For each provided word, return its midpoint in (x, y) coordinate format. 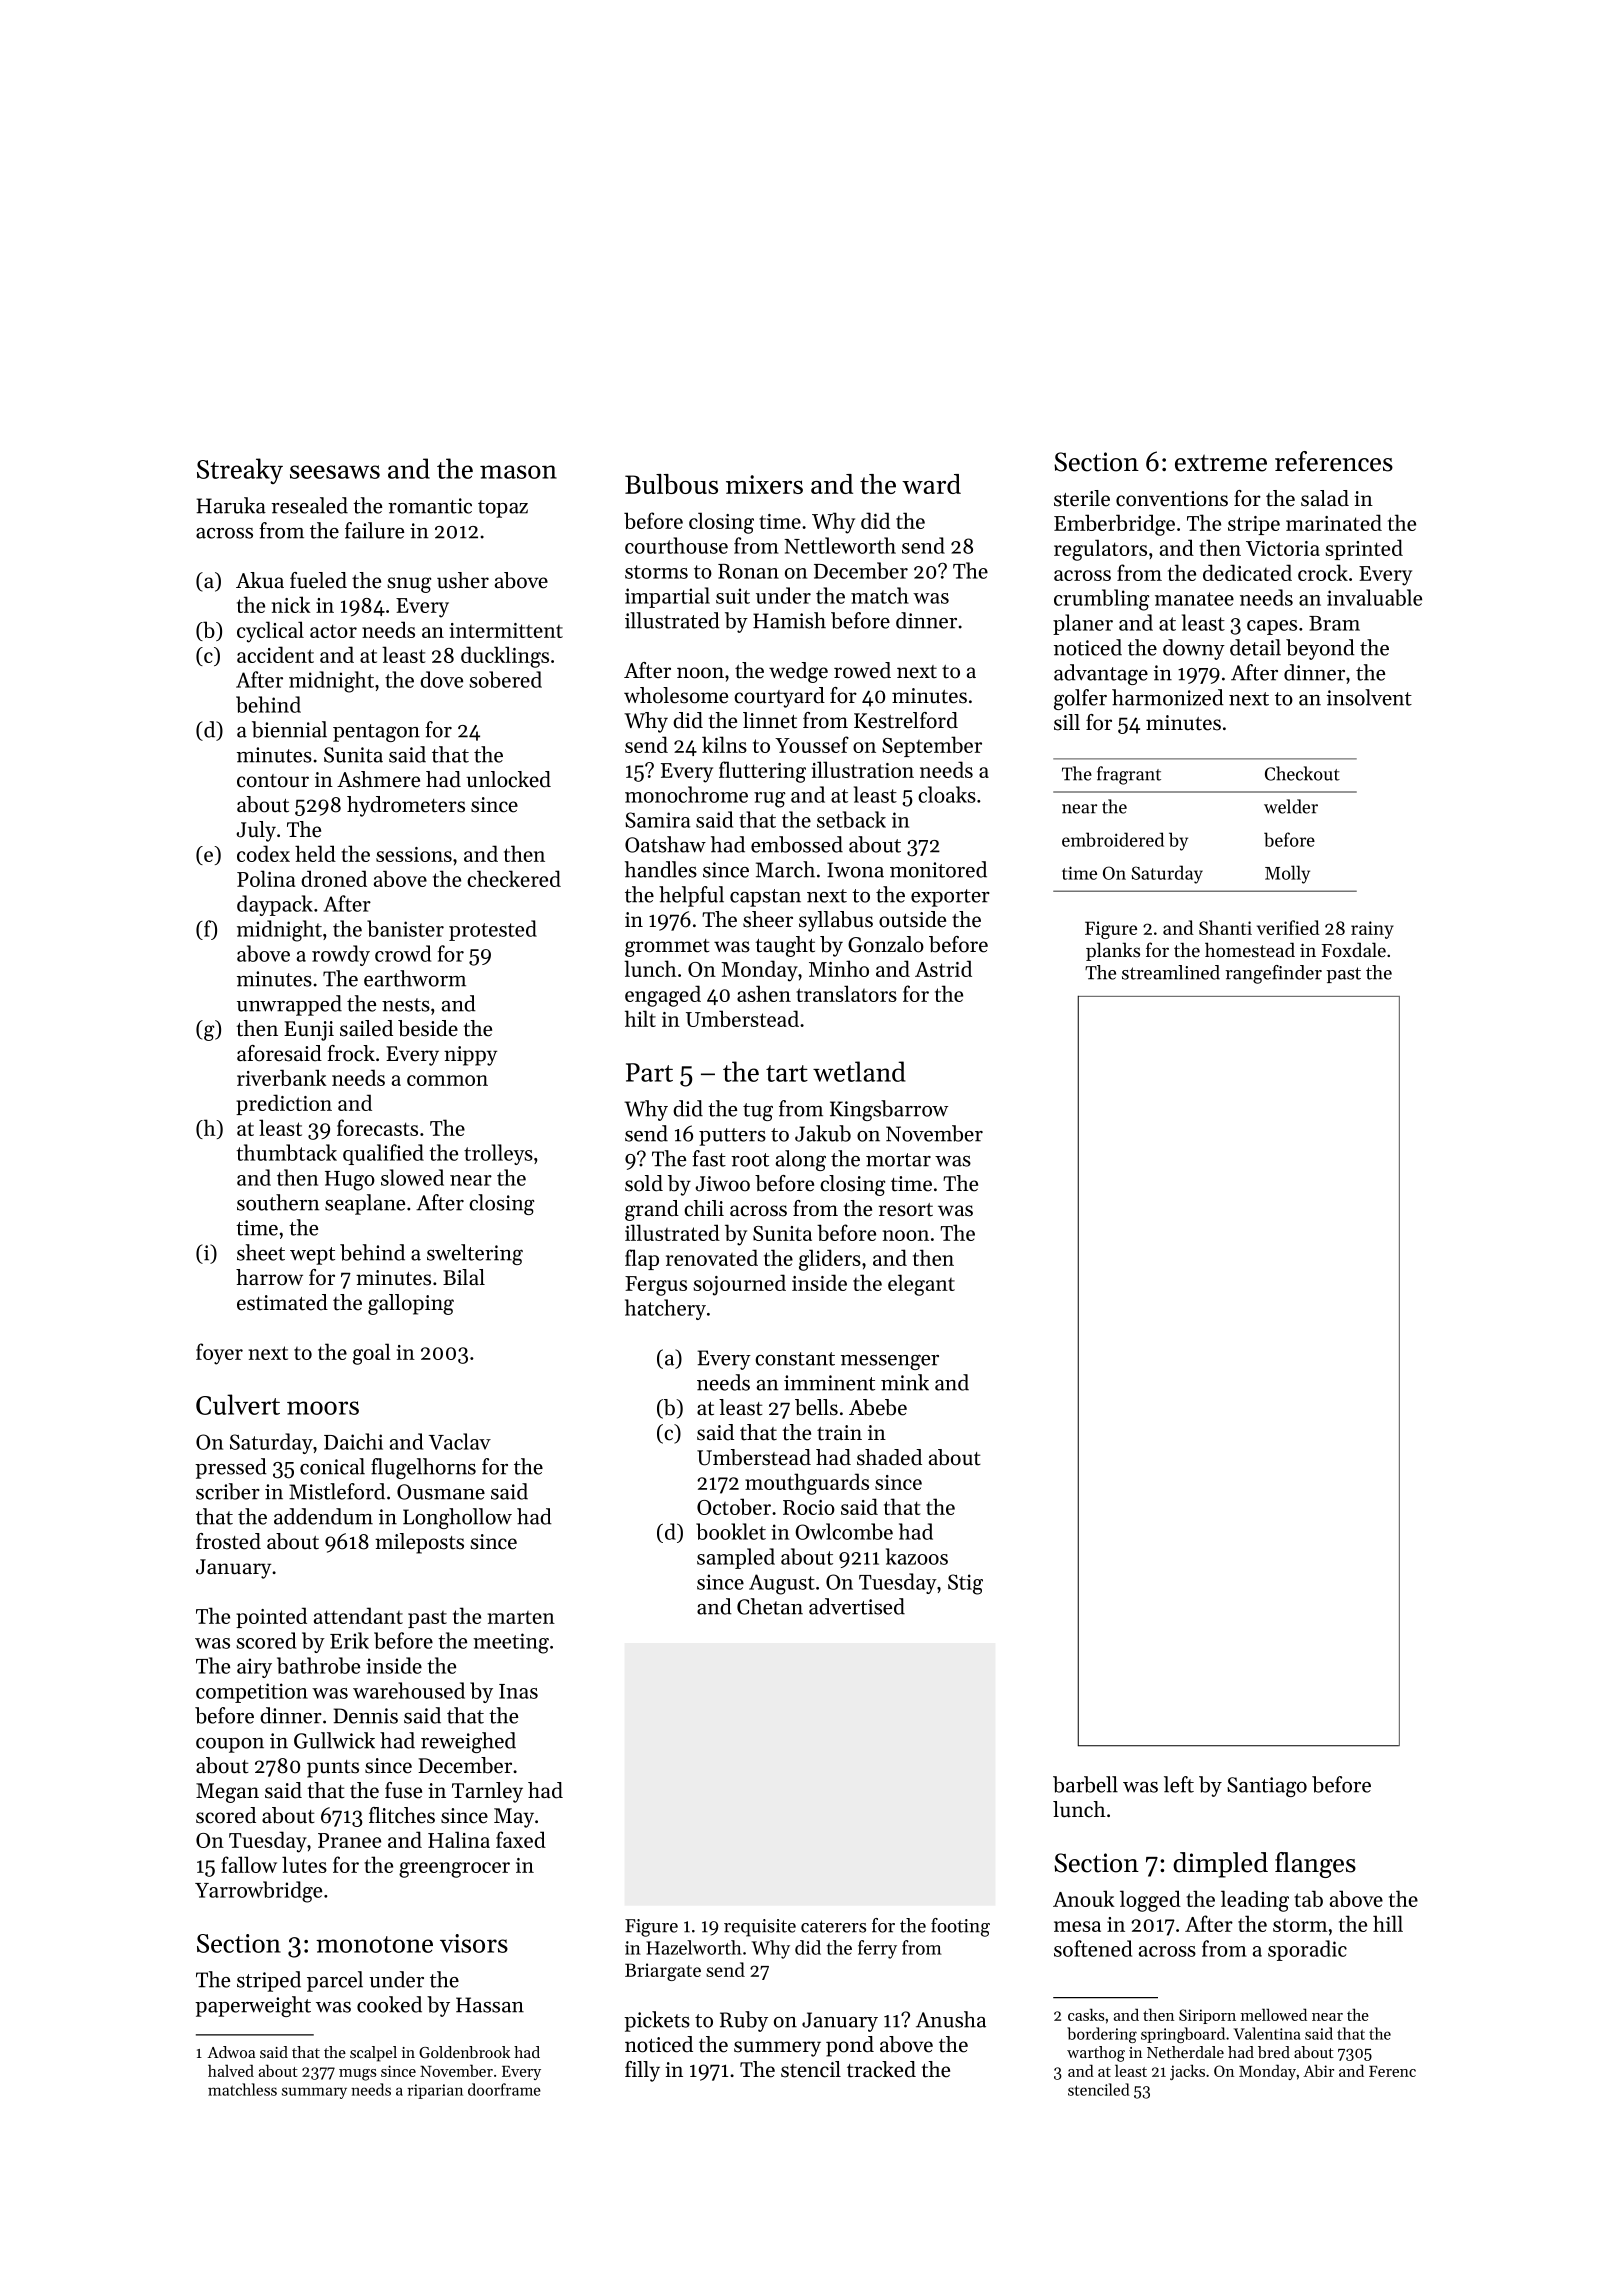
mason (518, 472)
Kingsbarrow (889, 1110)
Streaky (240, 471)
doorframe (504, 2089)
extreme (1221, 463)
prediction (284, 1104)
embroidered (1113, 839)
